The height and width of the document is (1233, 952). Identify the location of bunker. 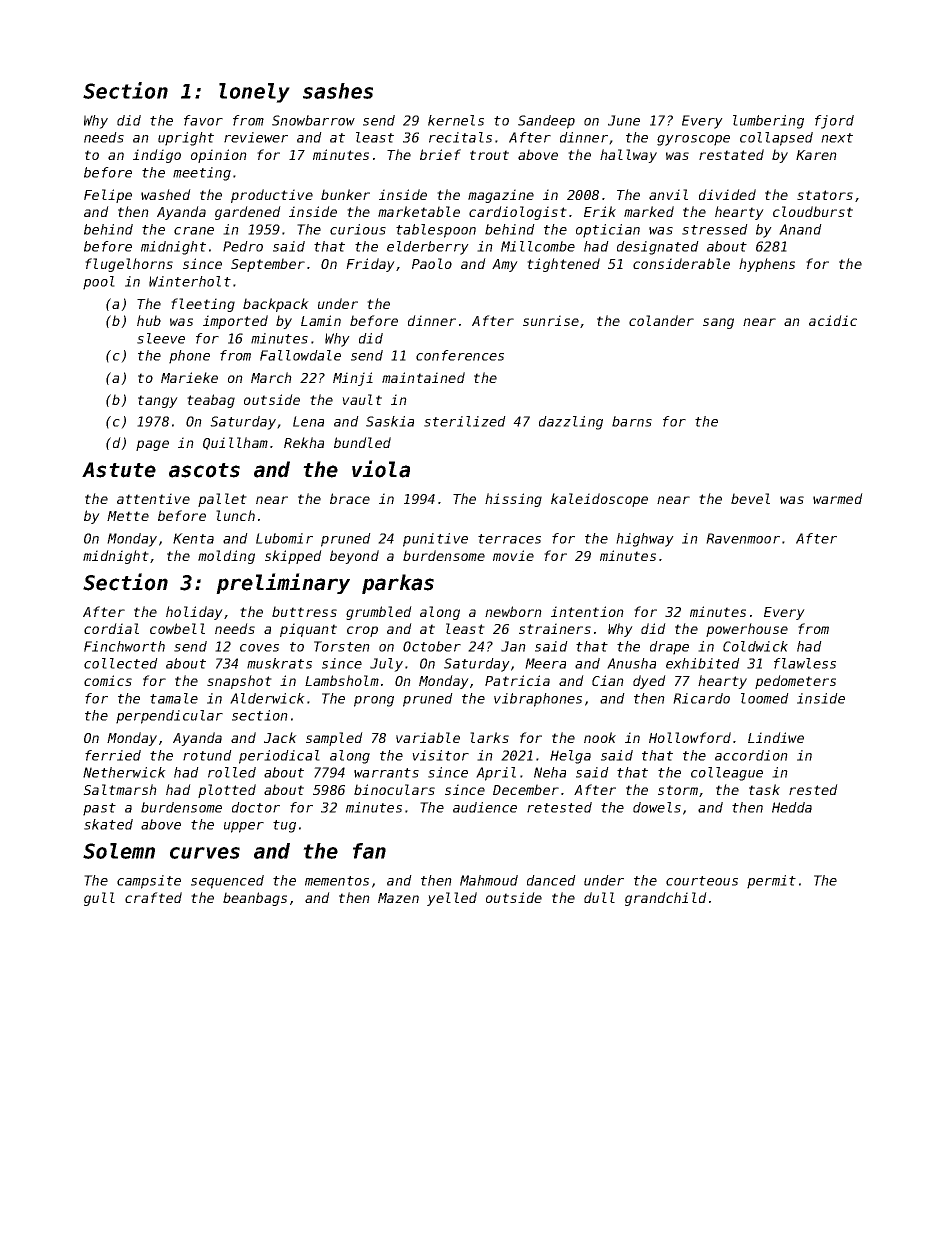
(345, 194).
